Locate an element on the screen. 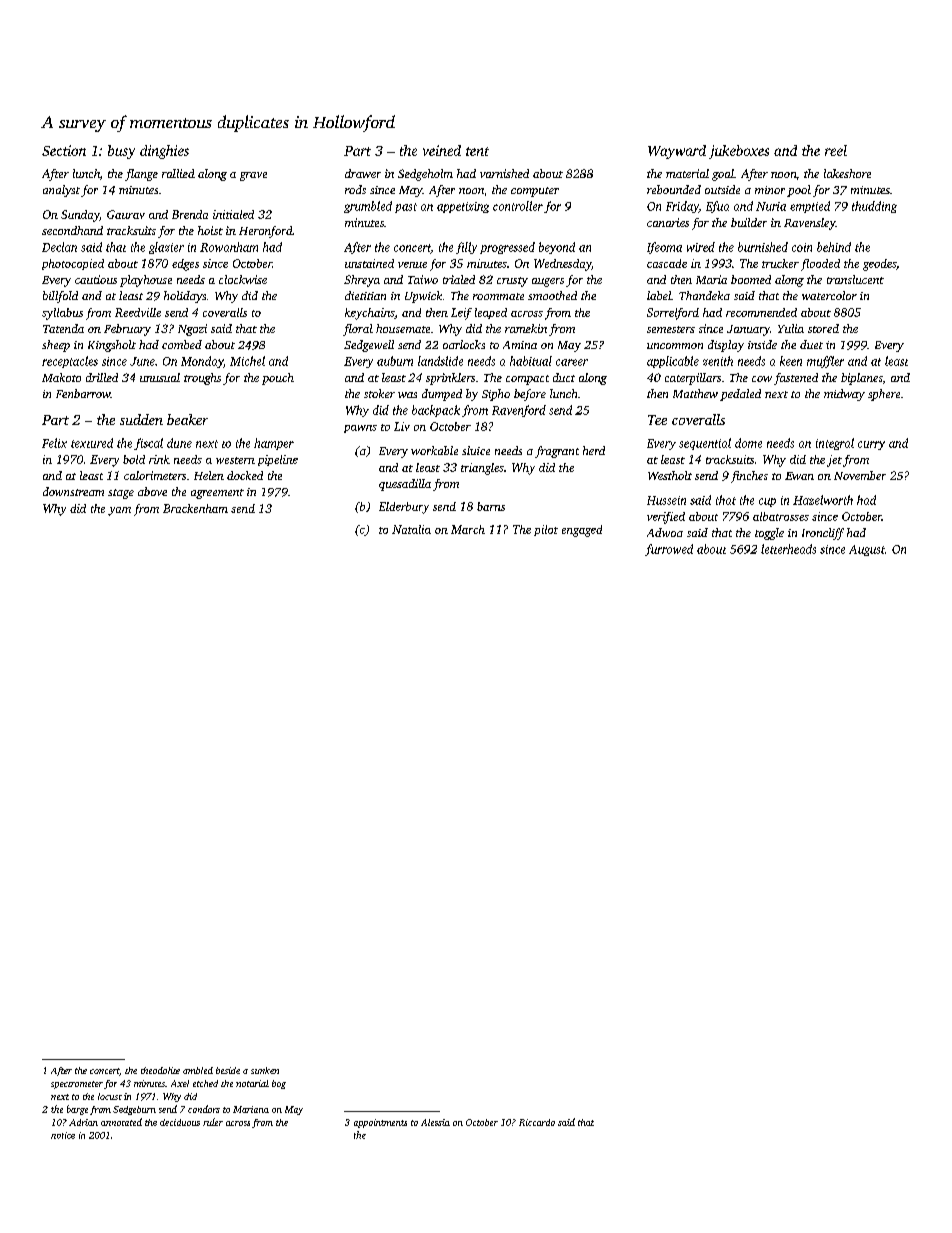 The height and width of the screenshot is (1233, 952). curry is located at coordinates (871, 445).
